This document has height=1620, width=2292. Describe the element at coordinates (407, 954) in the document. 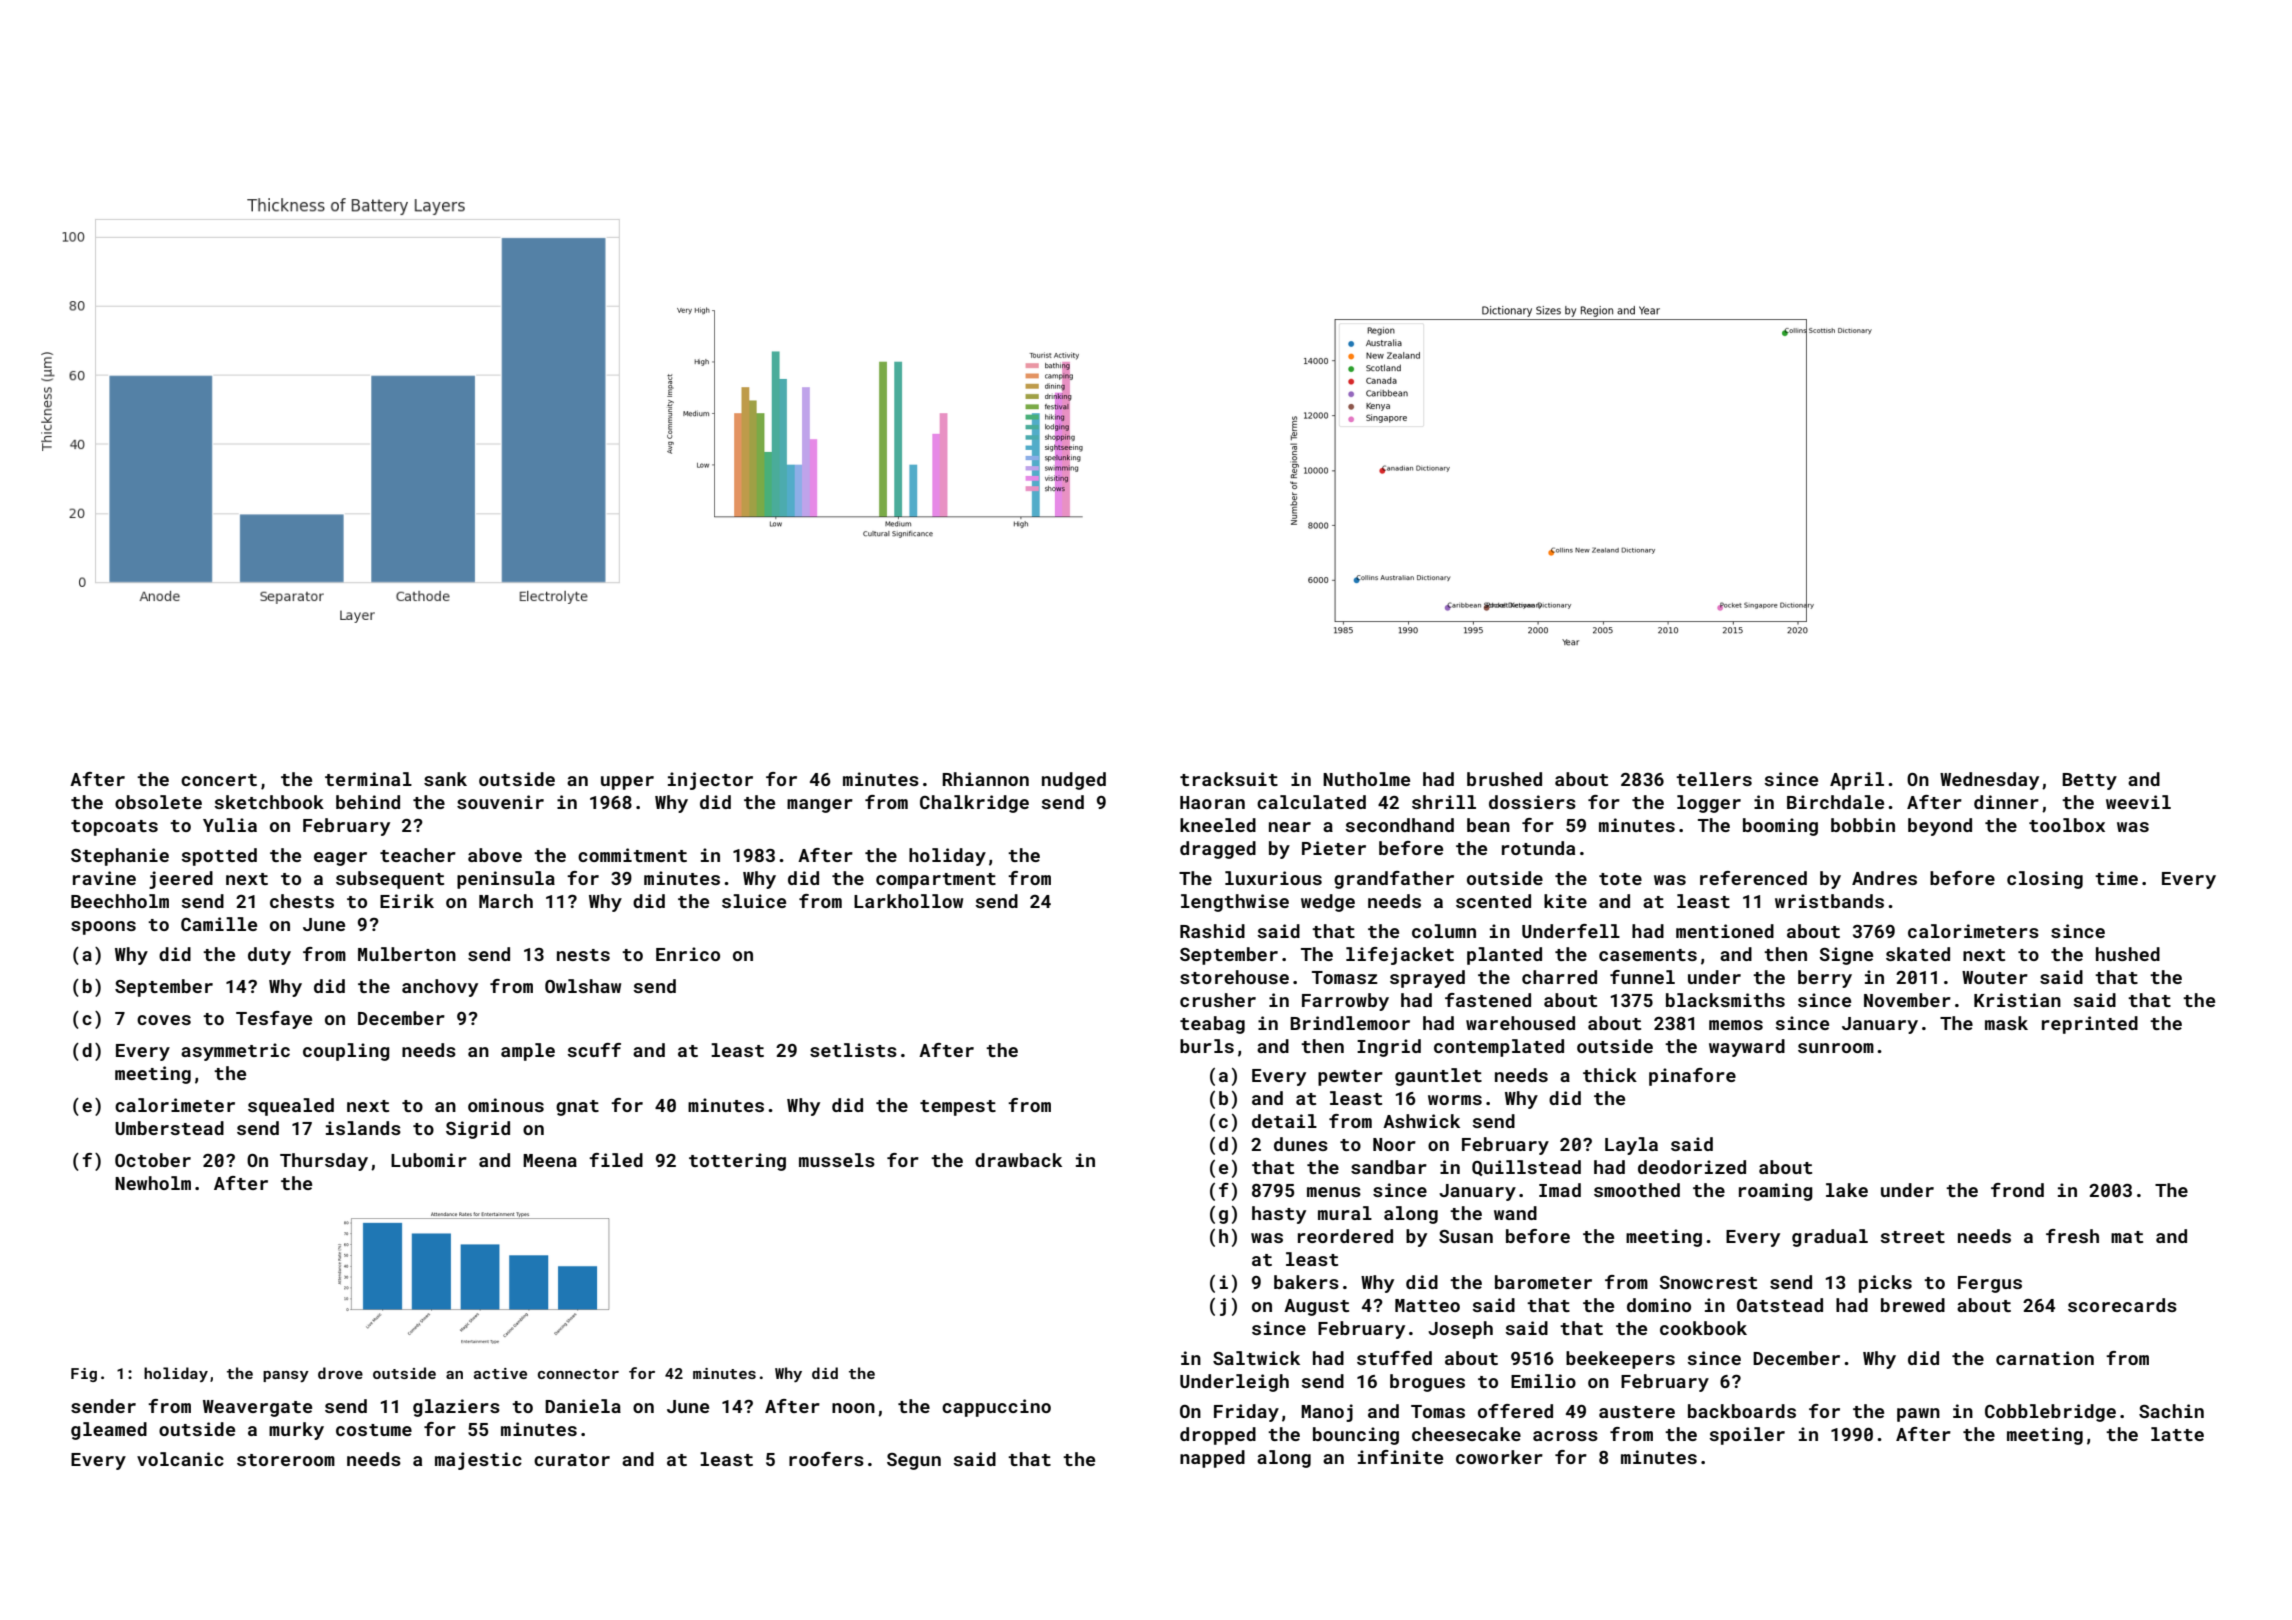

I see `Mulberton` at that location.
